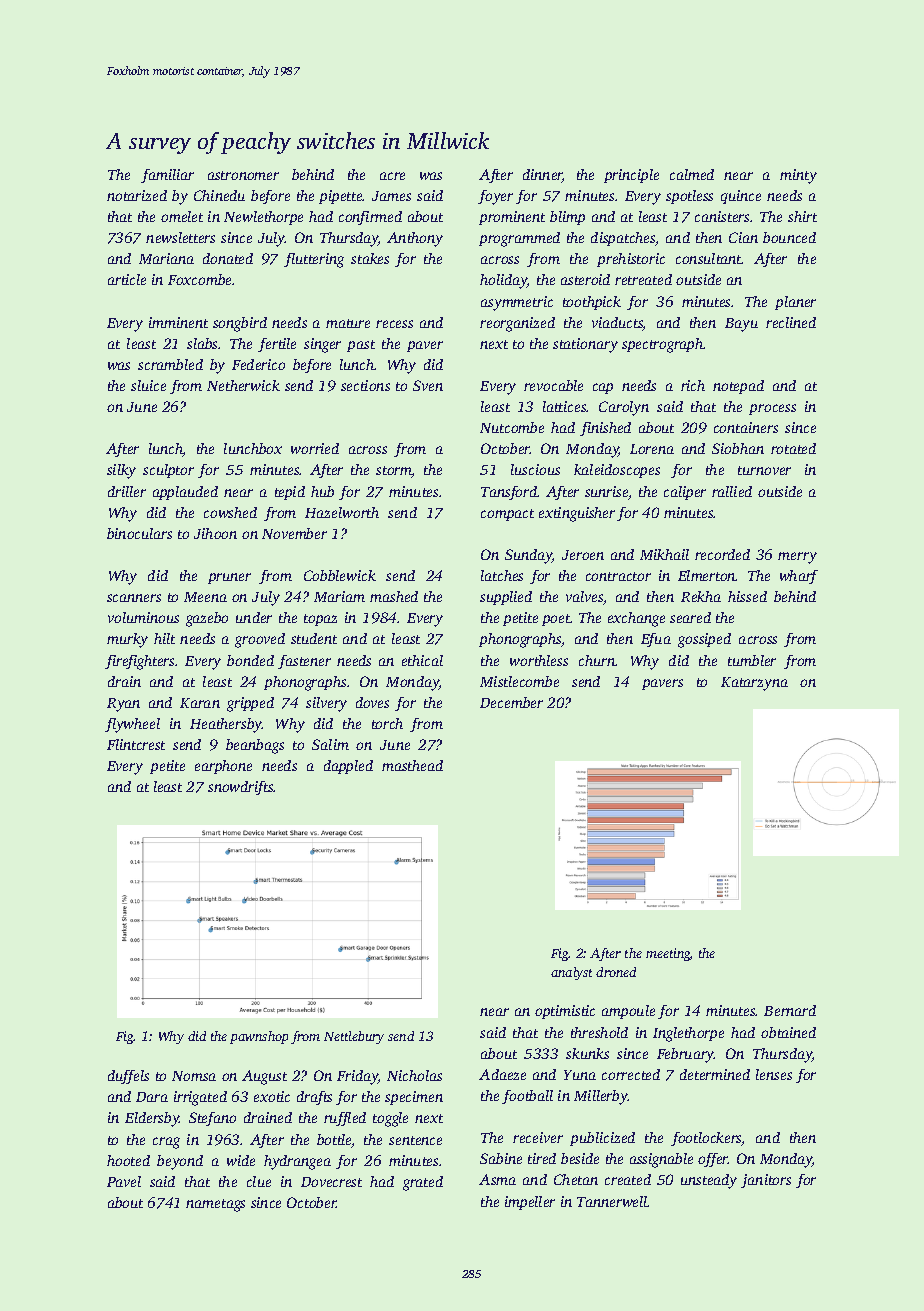 The width and height of the image is (924, 1311). I want to click on grated, so click(423, 1183).
